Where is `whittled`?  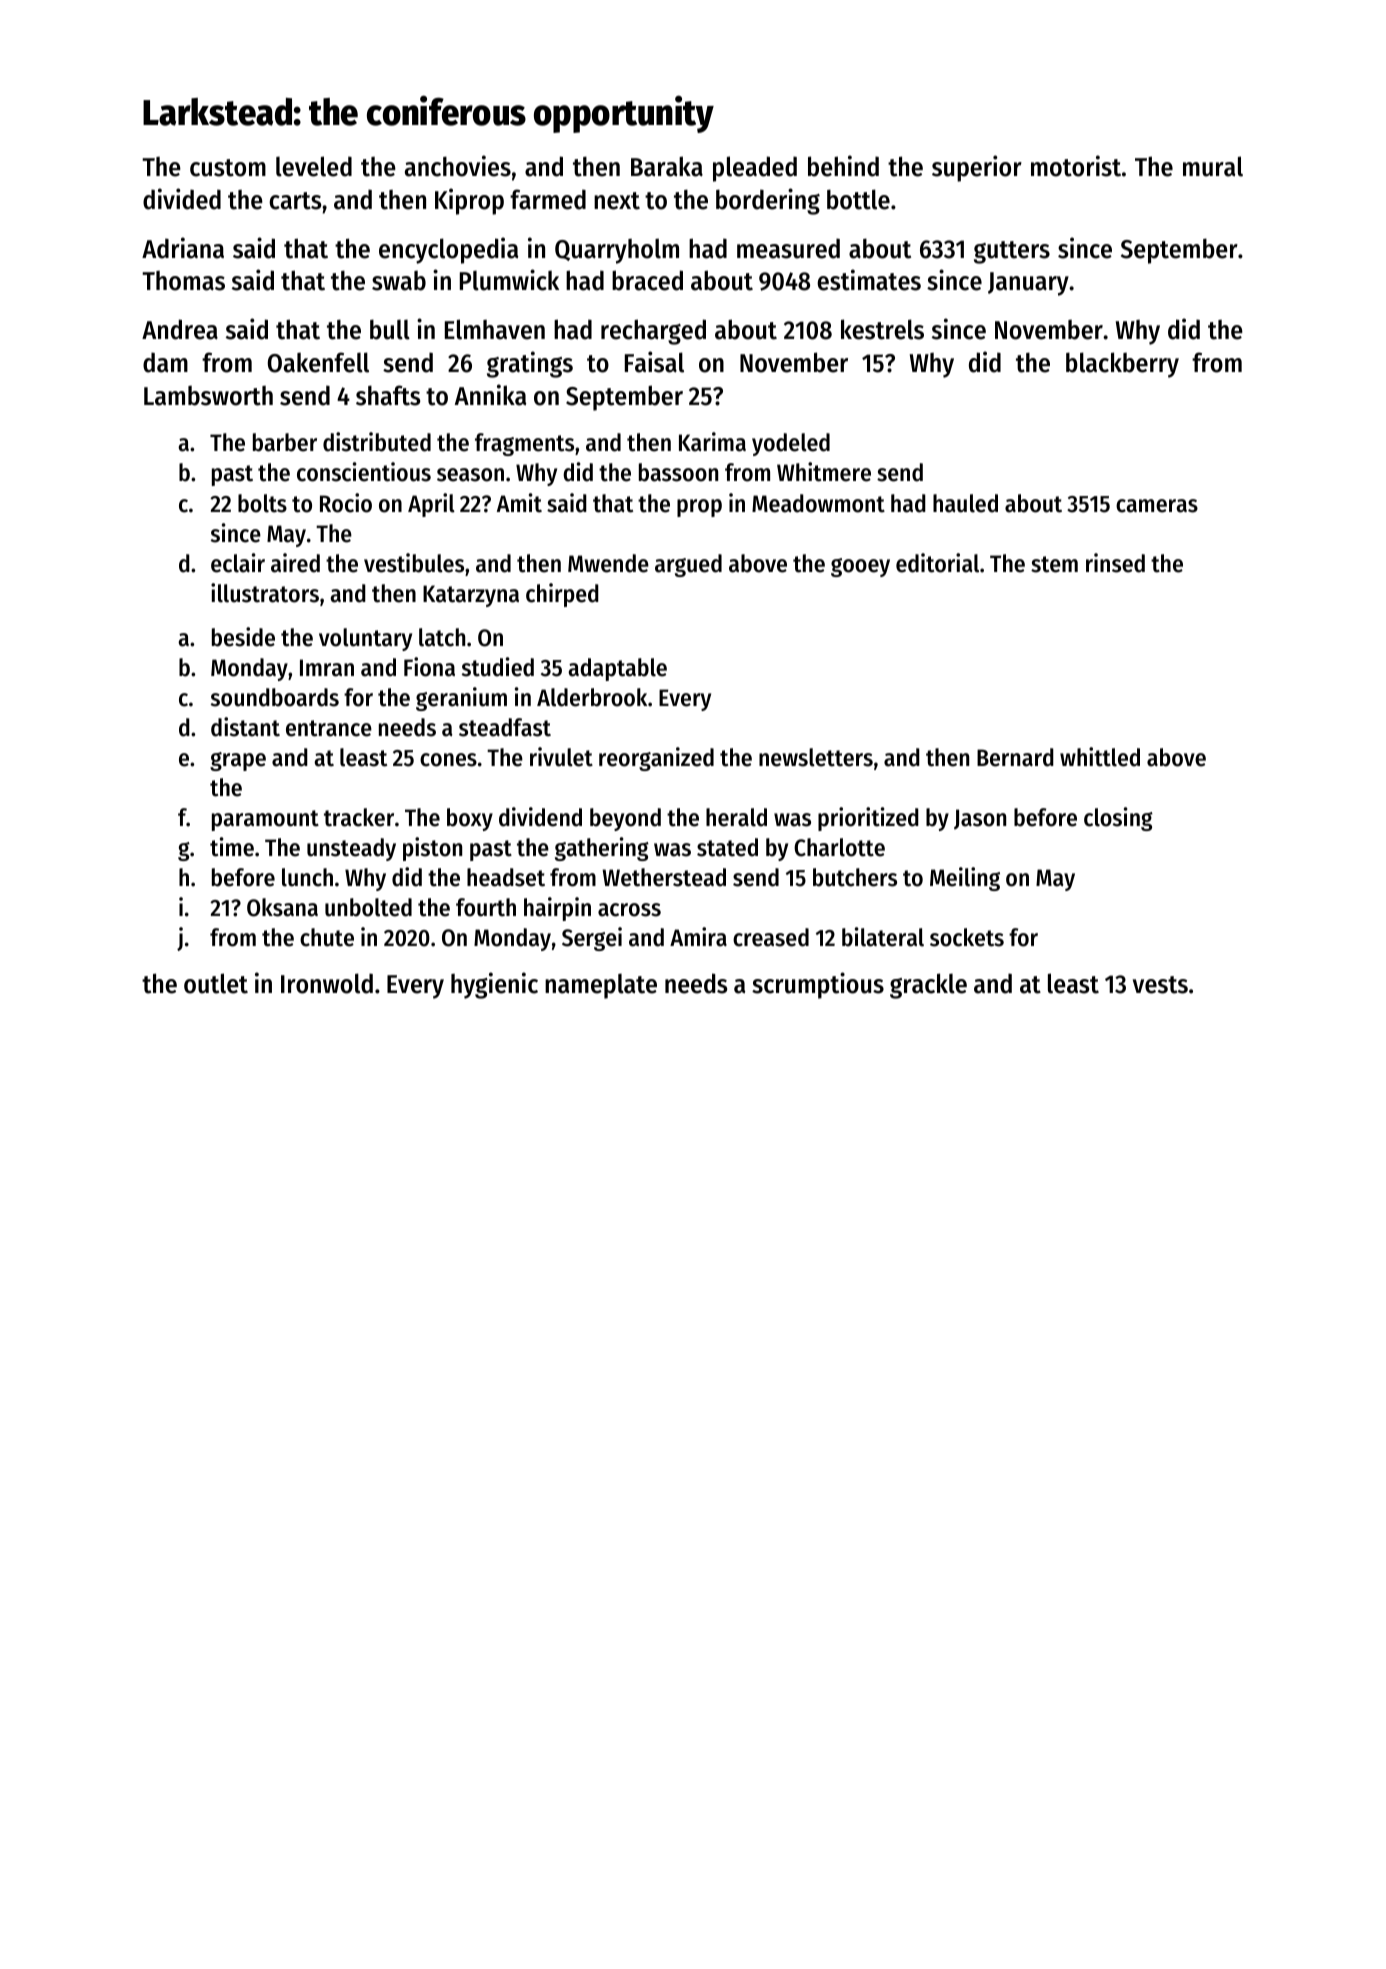 whittled is located at coordinates (1100, 757).
